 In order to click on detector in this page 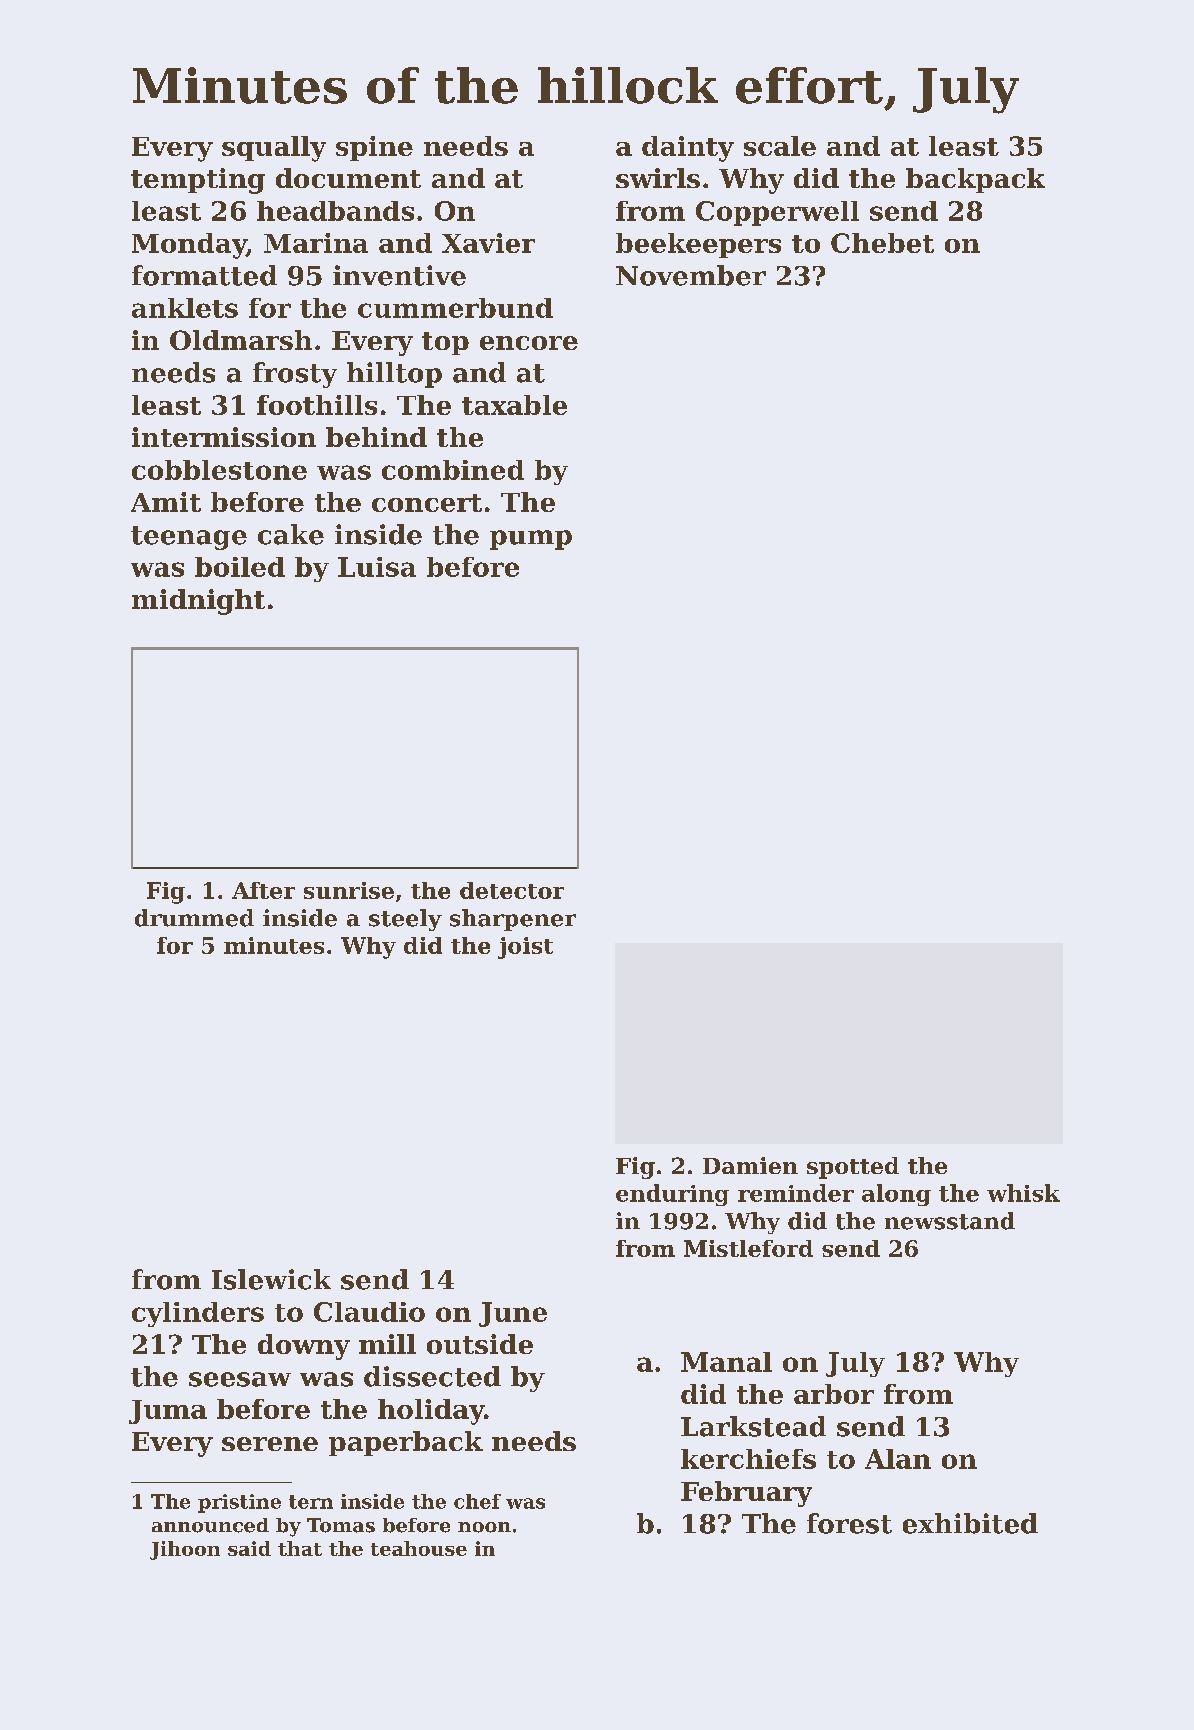, I will do `click(512, 890)`.
